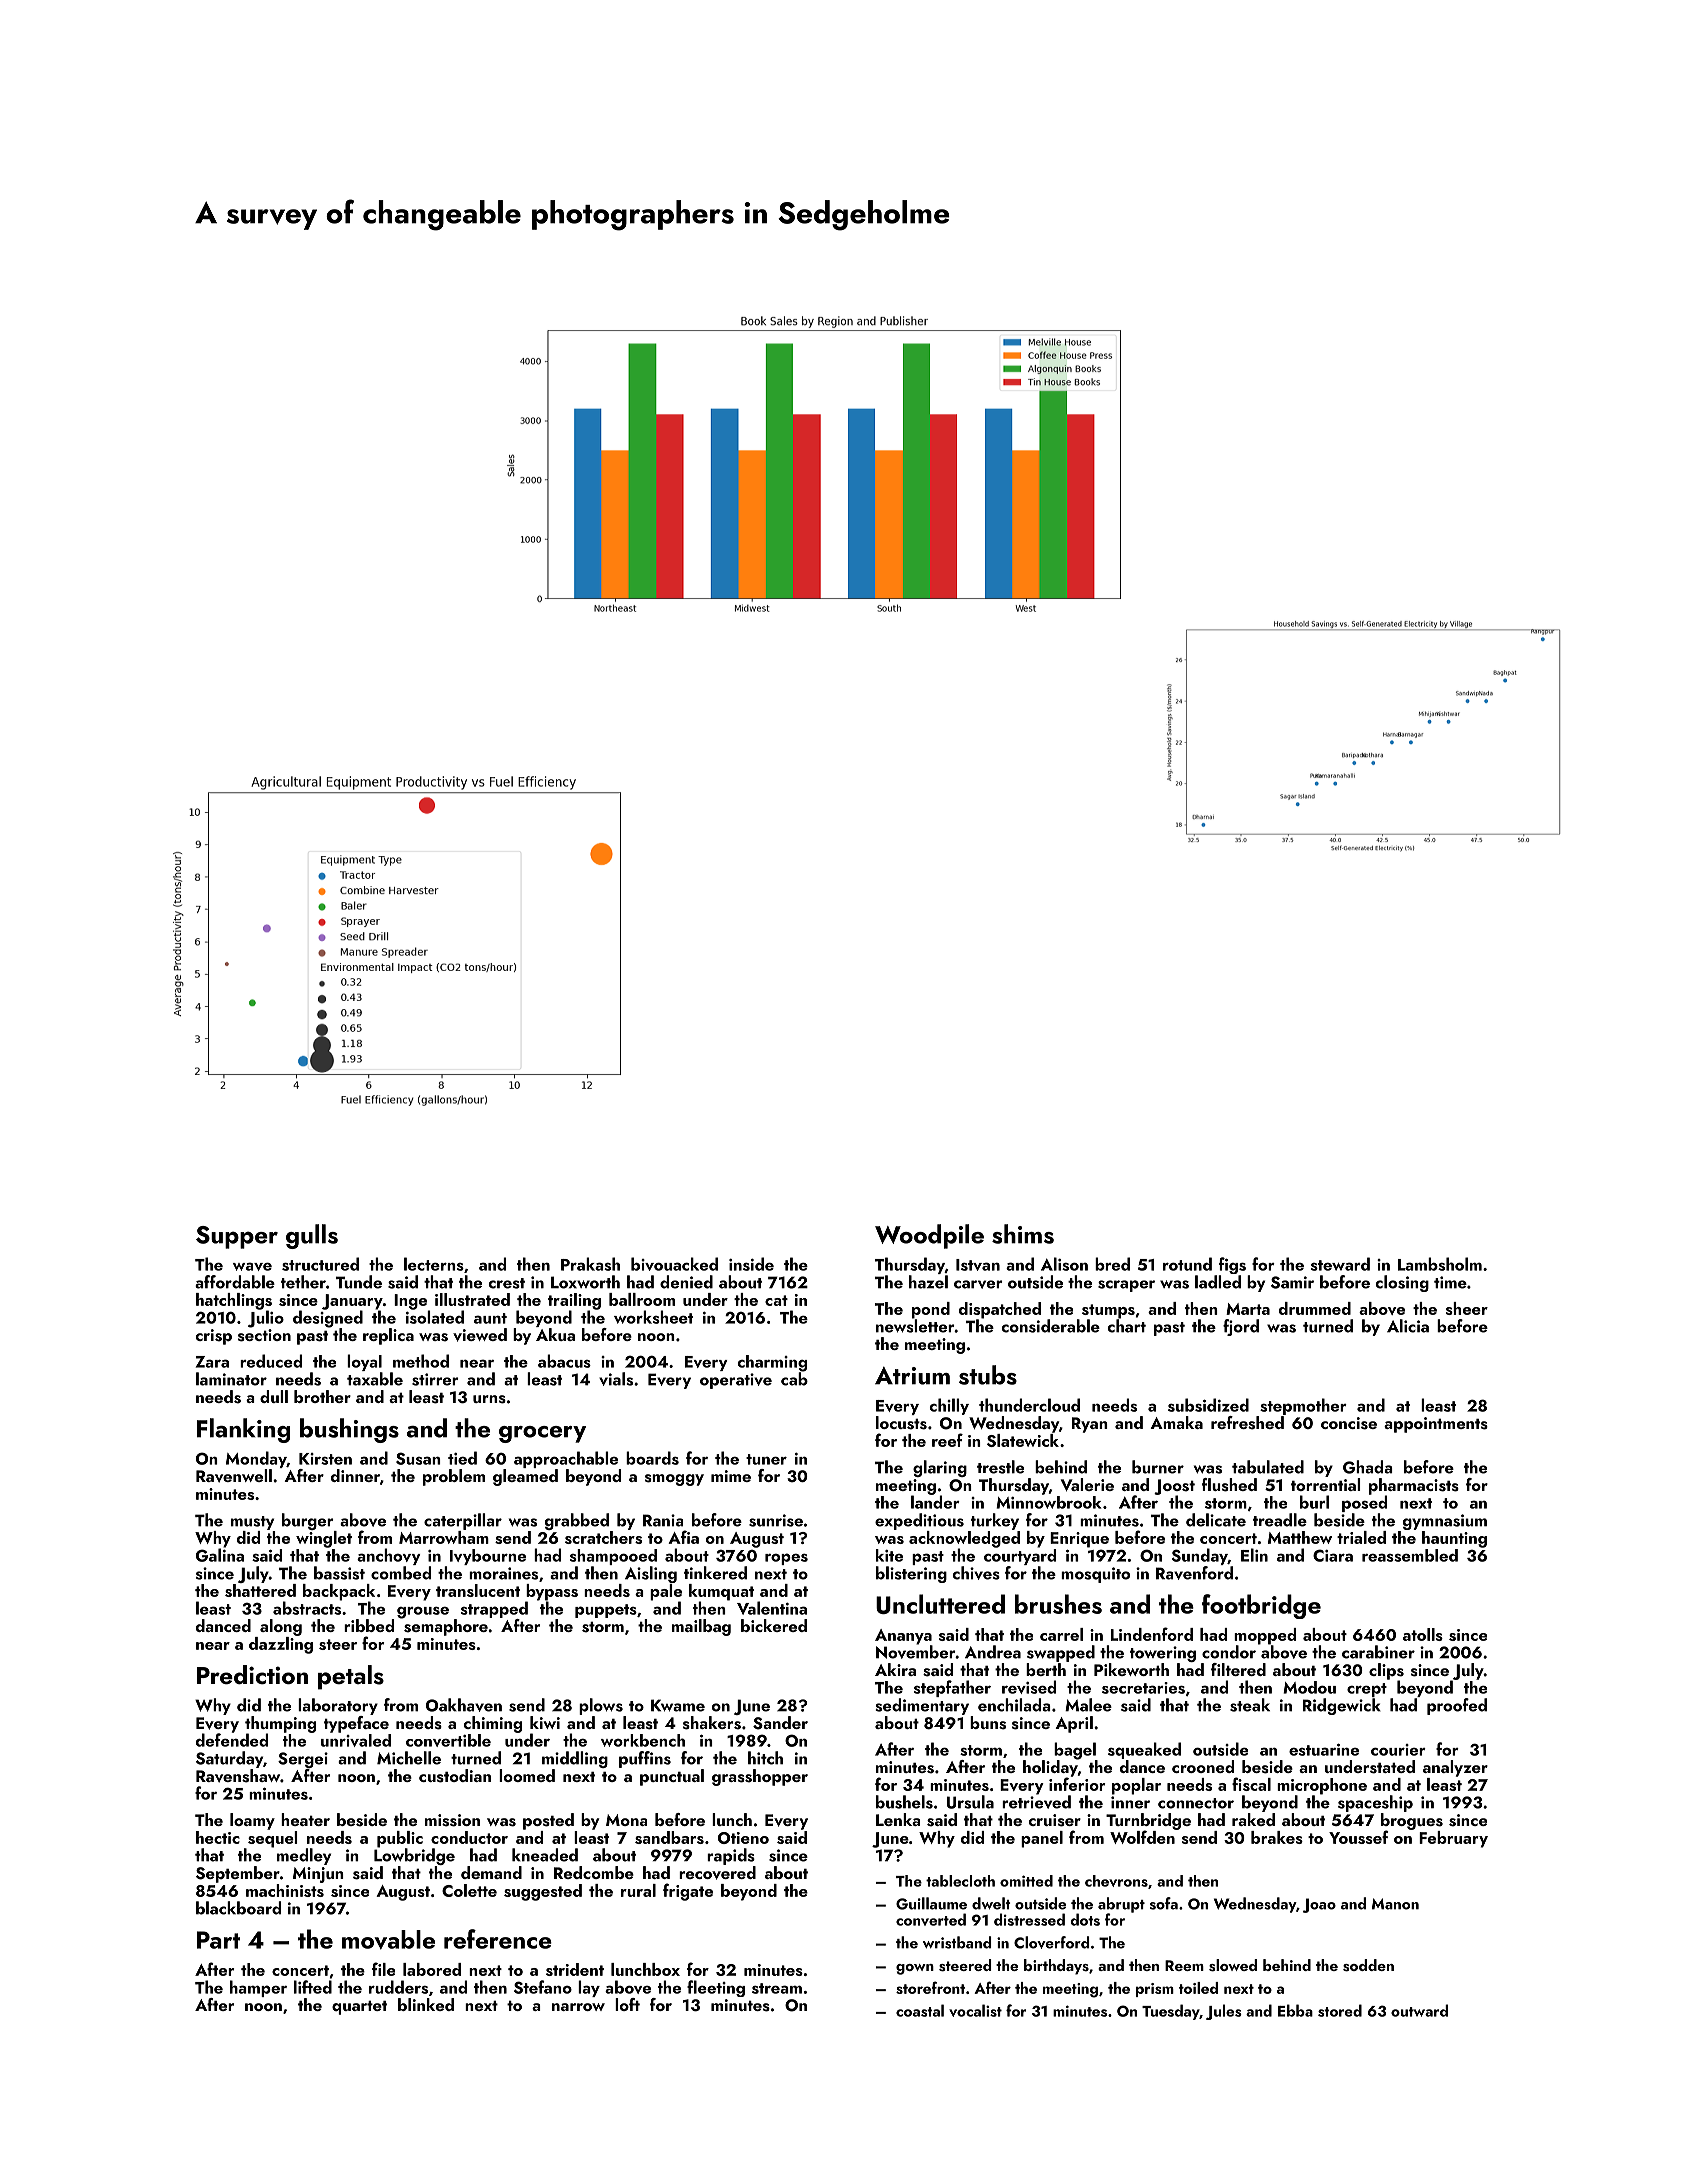 This screenshot has height=2178, width=1683. I want to click on dispatched, so click(1000, 1310).
